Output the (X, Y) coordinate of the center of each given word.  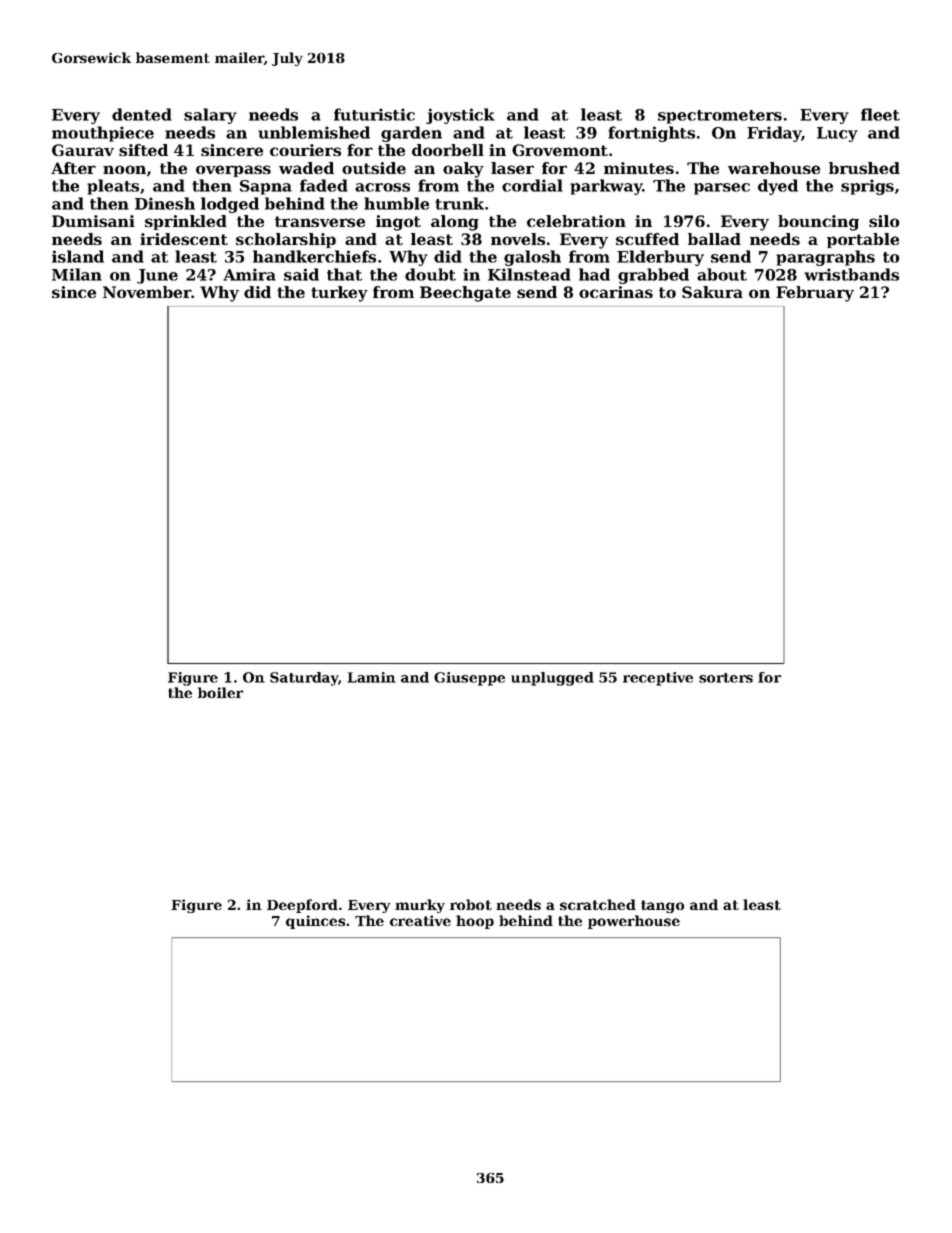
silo (884, 221)
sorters (726, 678)
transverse (320, 221)
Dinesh (165, 203)
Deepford (302, 906)
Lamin (371, 677)
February (815, 294)
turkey (339, 294)
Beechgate (465, 294)
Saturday (304, 679)
